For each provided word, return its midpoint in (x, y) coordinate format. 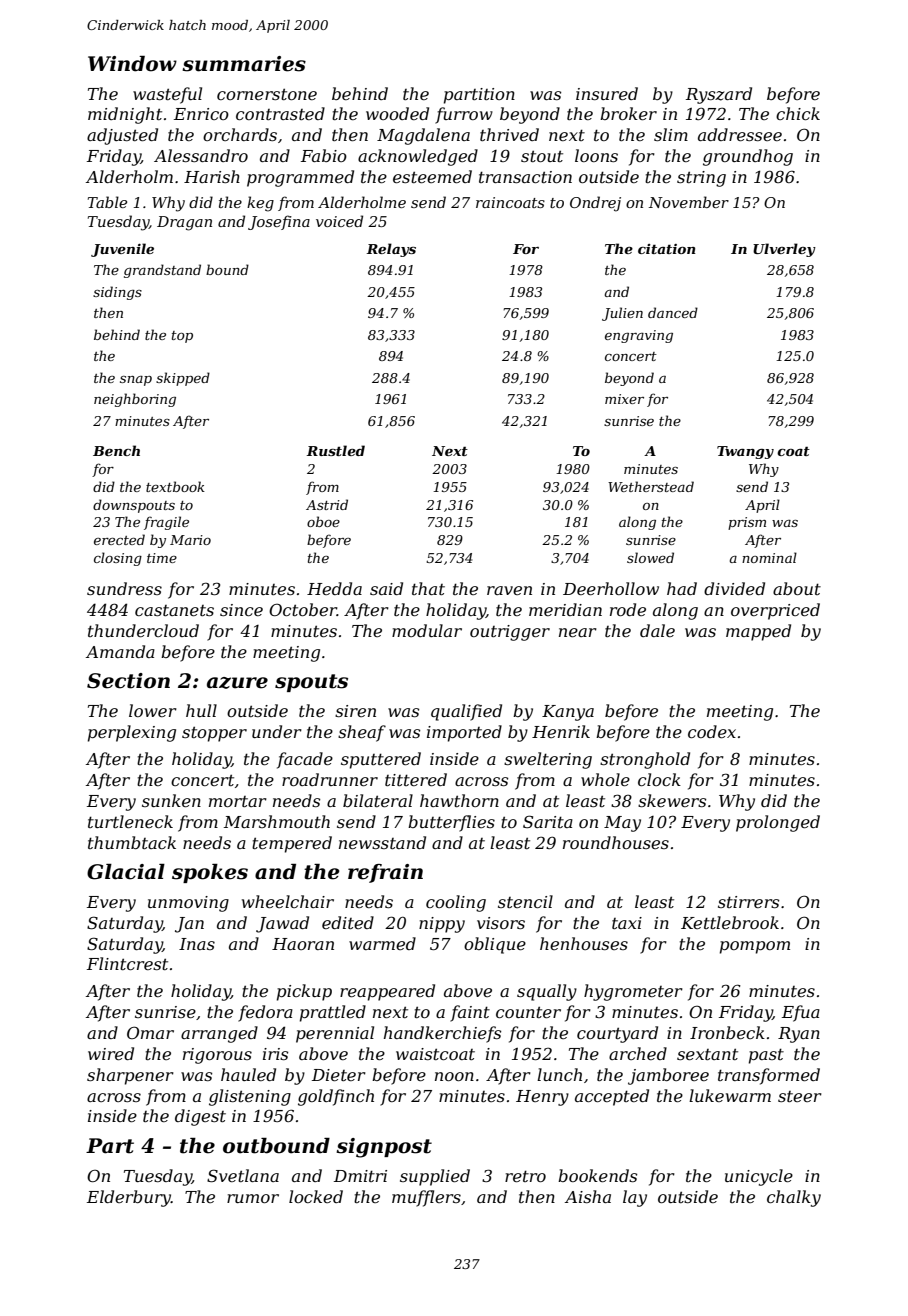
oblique (495, 945)
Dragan (184, 223)
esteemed (432, 176)
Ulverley (784, 250)
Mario (190, 540)
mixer (624, 399)
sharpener (130, 1076)
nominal (769, 557)
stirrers (748, 902)
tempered (292, 844)
